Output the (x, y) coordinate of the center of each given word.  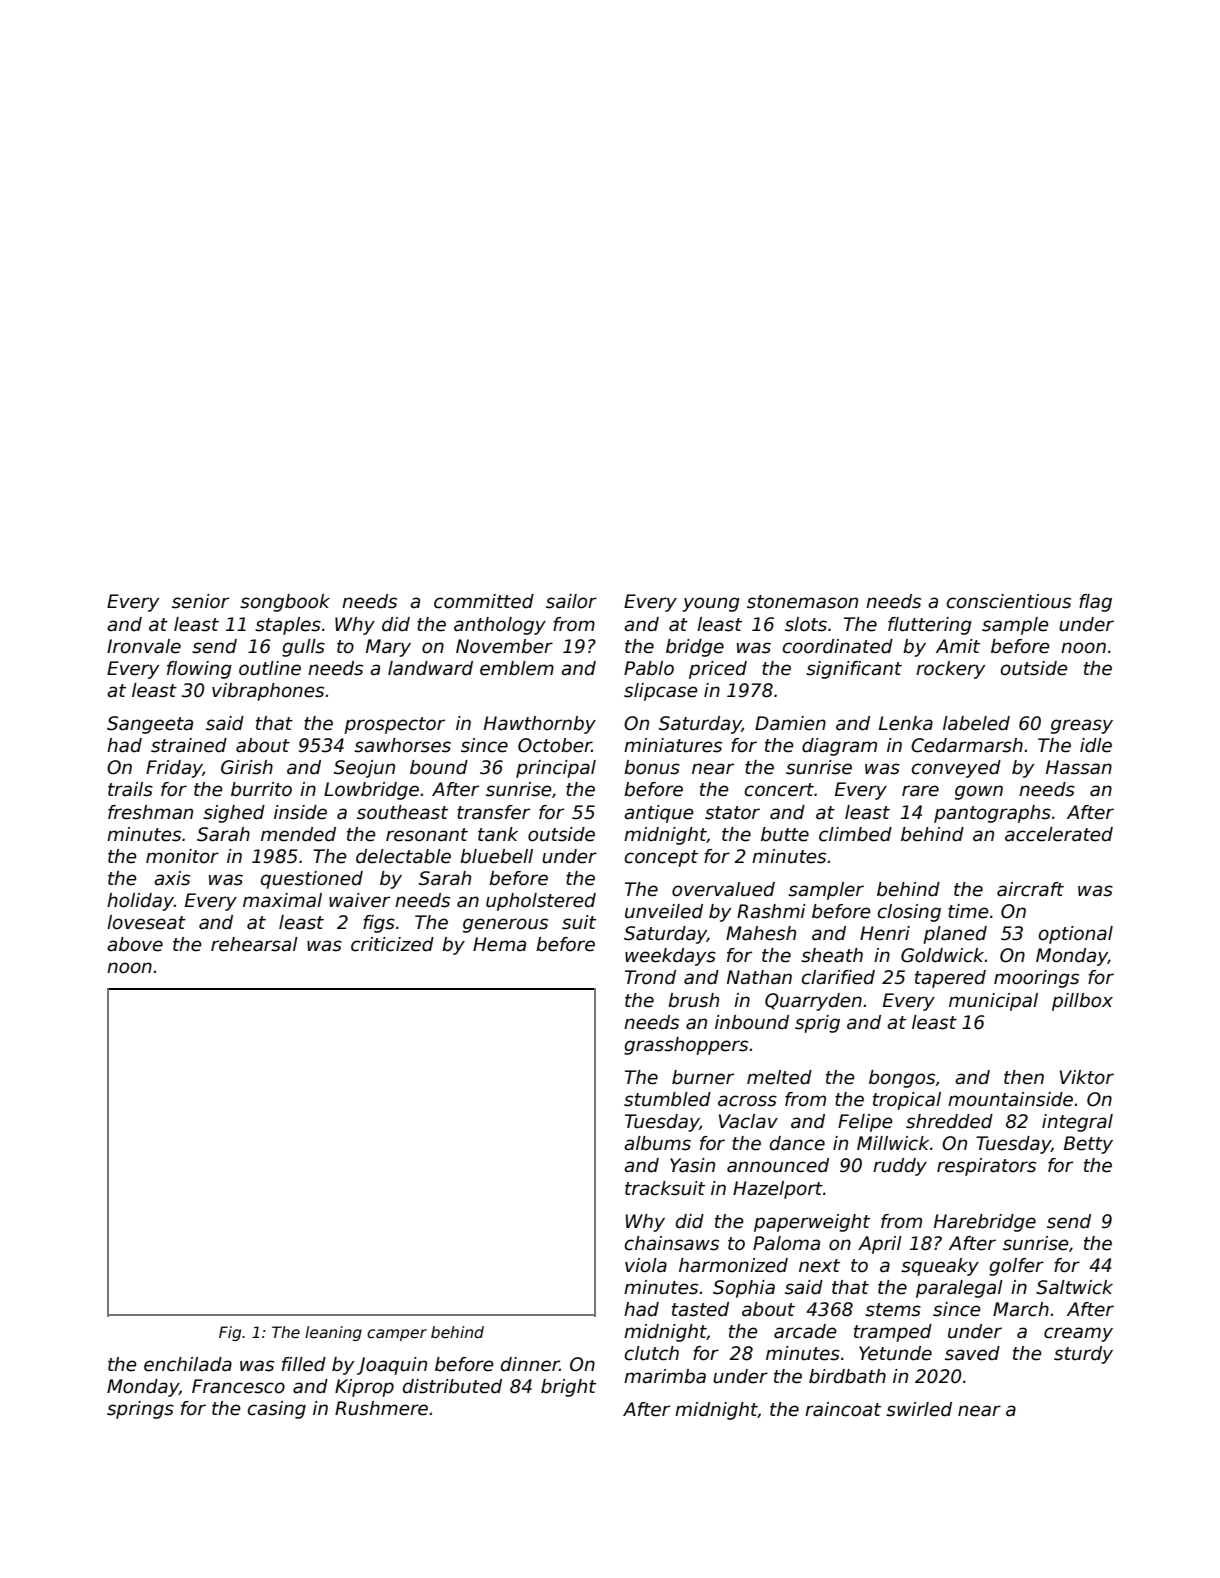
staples (288, 626)
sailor (571, 601)
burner (703, 1077)
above (135, 944)
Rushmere (381, 1408)
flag (1095, 603)
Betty (1088, 1145)
